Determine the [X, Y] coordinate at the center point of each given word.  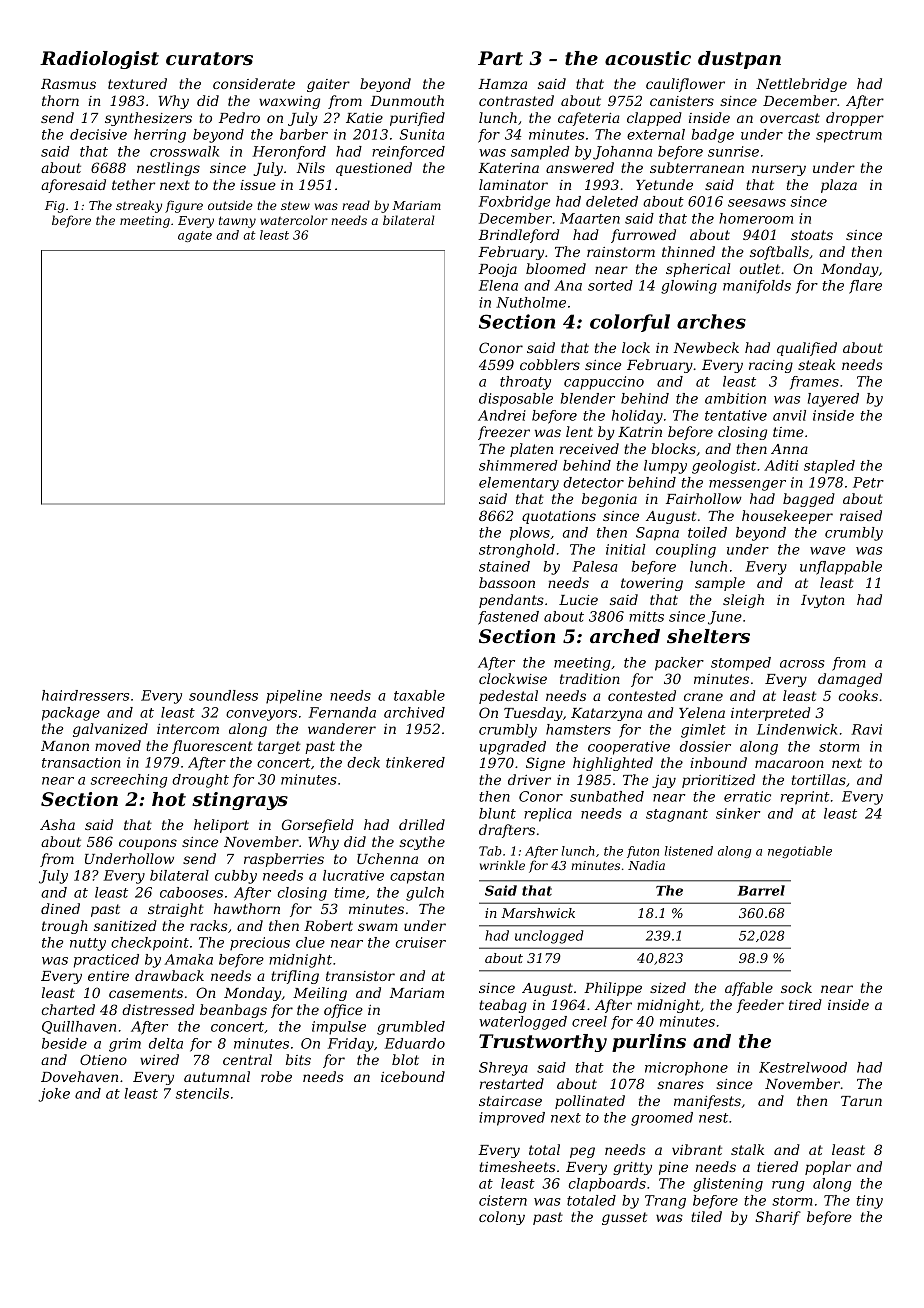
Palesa [595, 566]
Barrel [761, 890]
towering [652, 584]
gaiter [328, 85]
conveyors [261, 715]
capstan [417, 877]
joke [54, 1095]
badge [713, 136]
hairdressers [85, 695]
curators [209, 59]
